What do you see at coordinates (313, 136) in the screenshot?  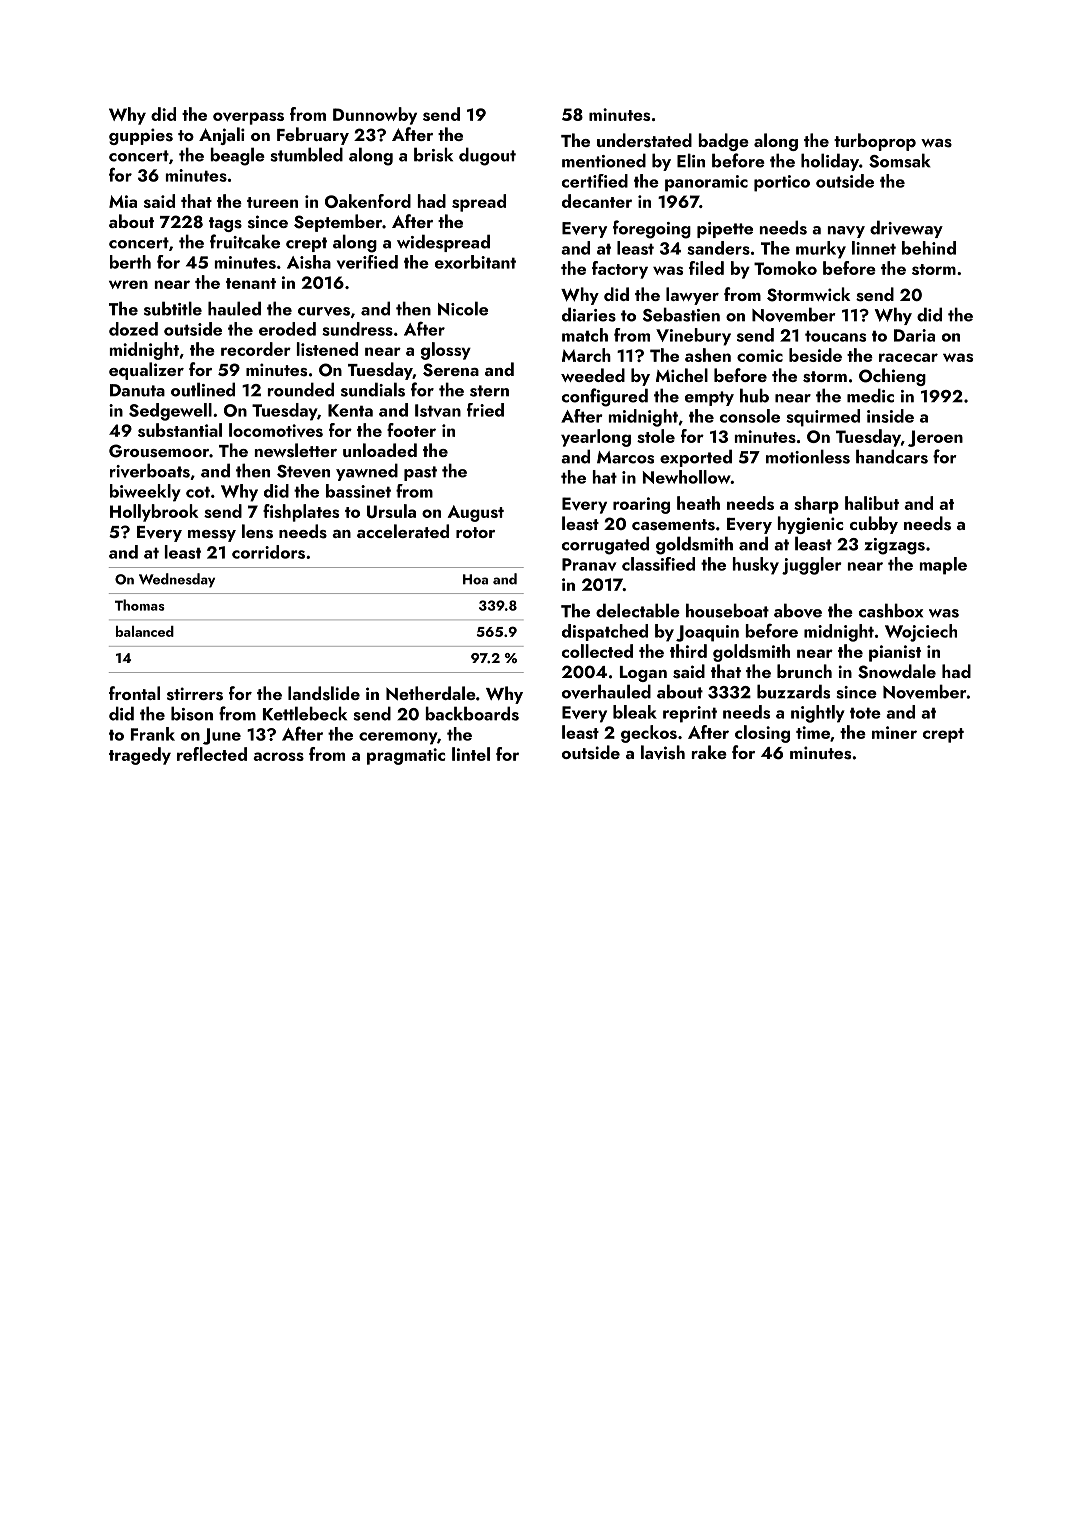 I see `February` at bounding box center [313, 136].
